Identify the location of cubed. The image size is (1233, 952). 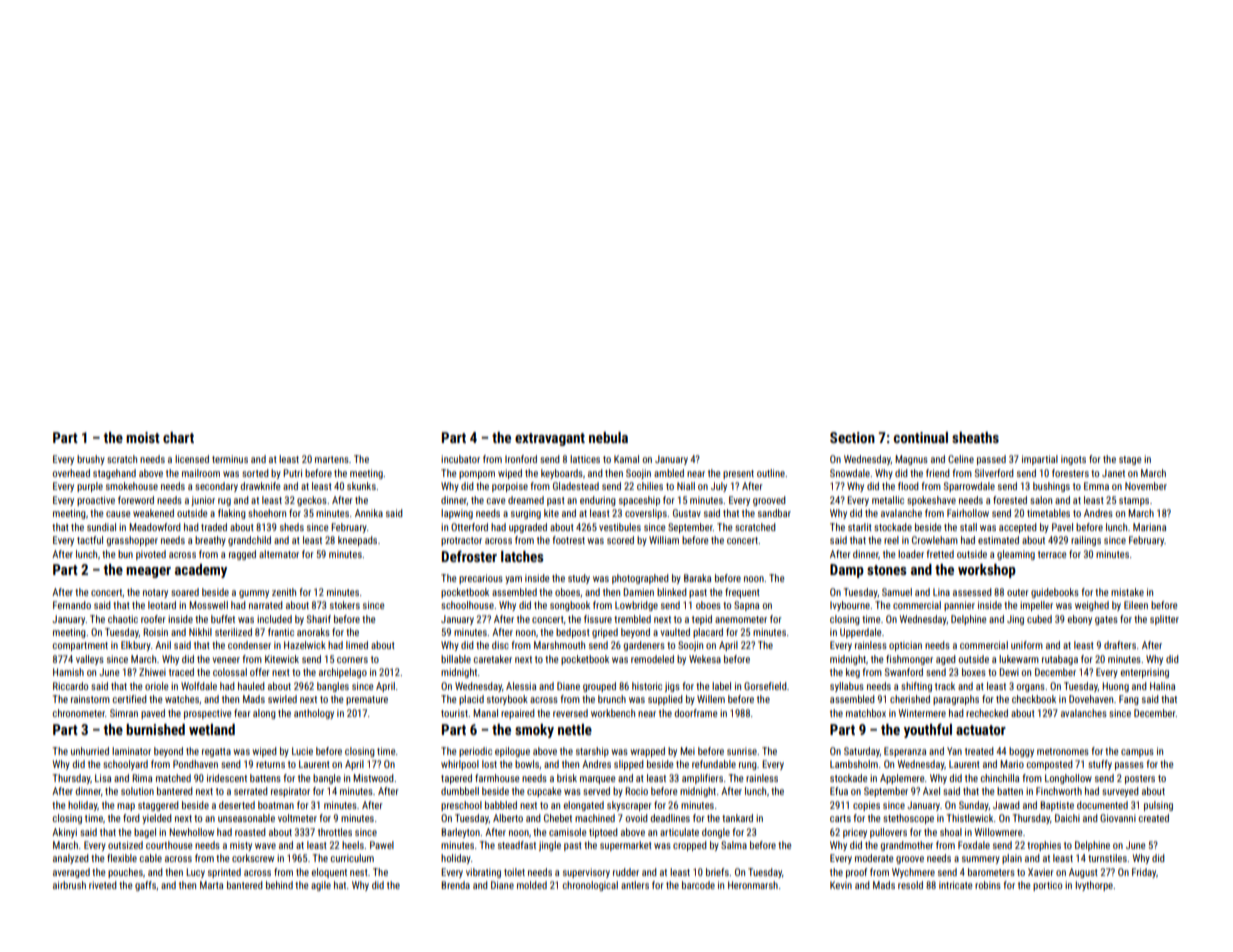
(1039, 619).
